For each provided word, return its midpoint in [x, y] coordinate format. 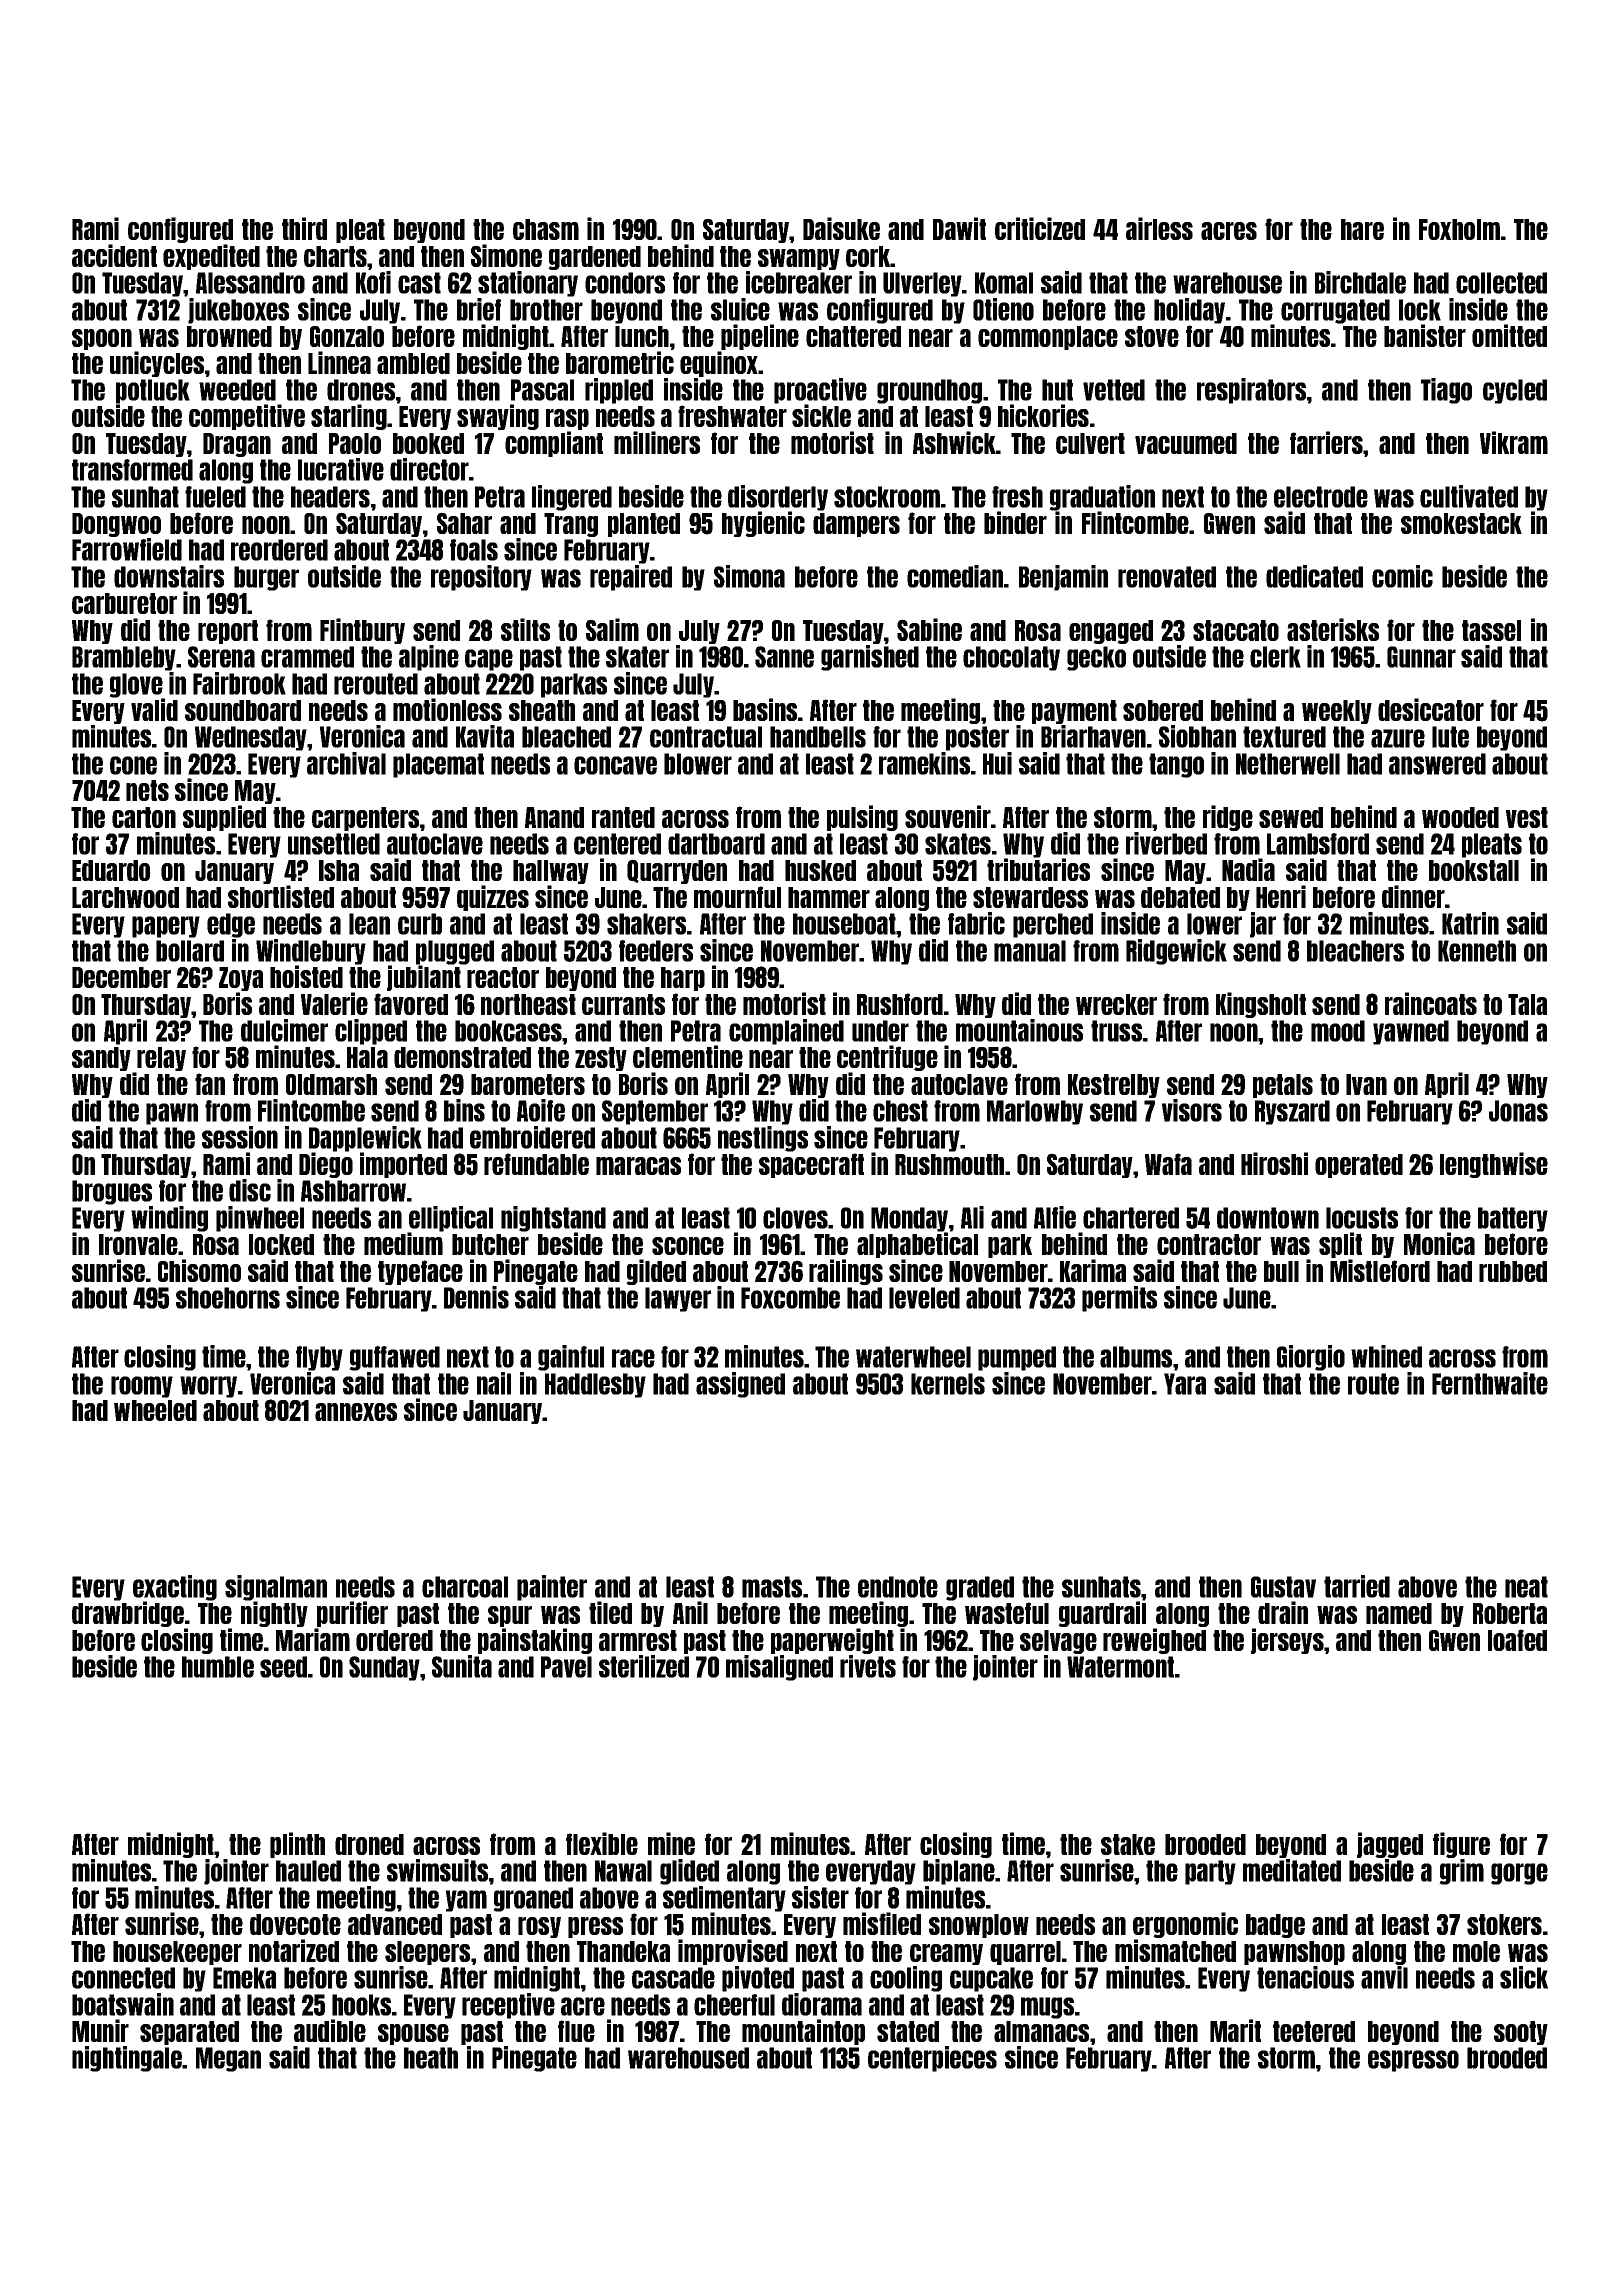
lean [369, 924]
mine [671, 1843]
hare [1362, 229]
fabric [976, 923]
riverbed [1166, 843]
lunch [642, 336]
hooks [361, 2005]
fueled [215, 497]
